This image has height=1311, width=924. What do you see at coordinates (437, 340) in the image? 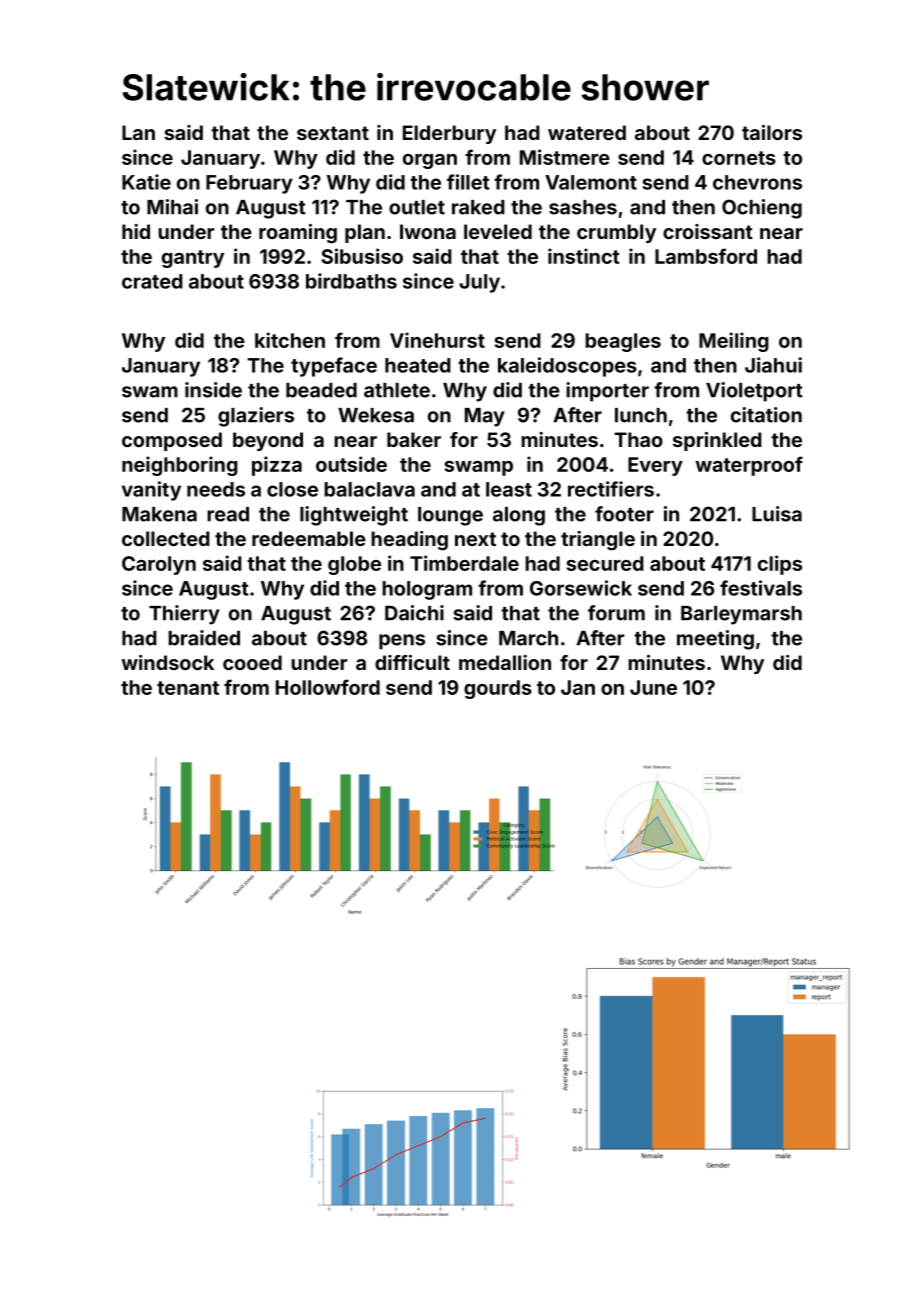
I see `Vinehurst` at bounding box center [437, 340].
